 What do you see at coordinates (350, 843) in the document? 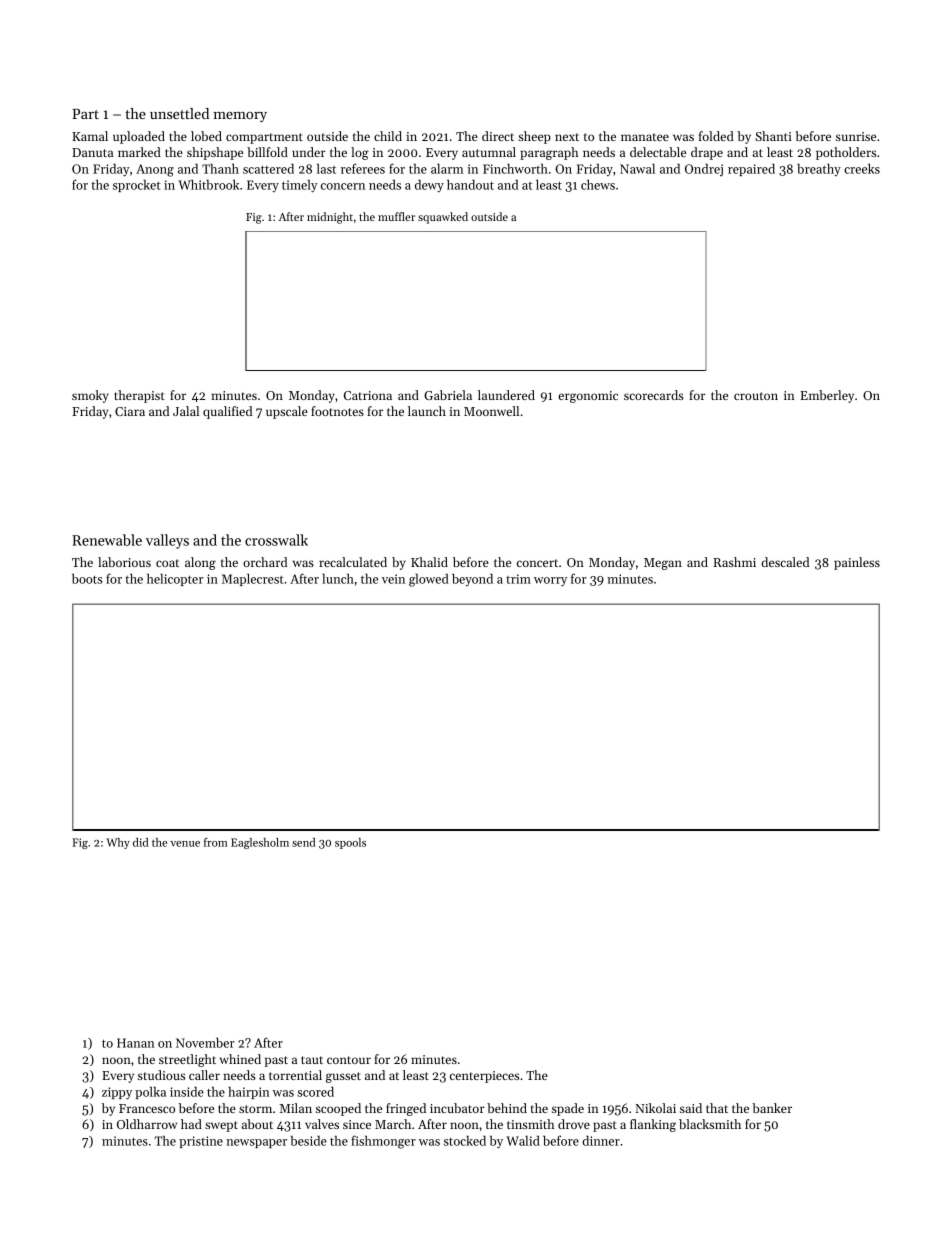
I see `spools` at bounding box center [350, 843].
